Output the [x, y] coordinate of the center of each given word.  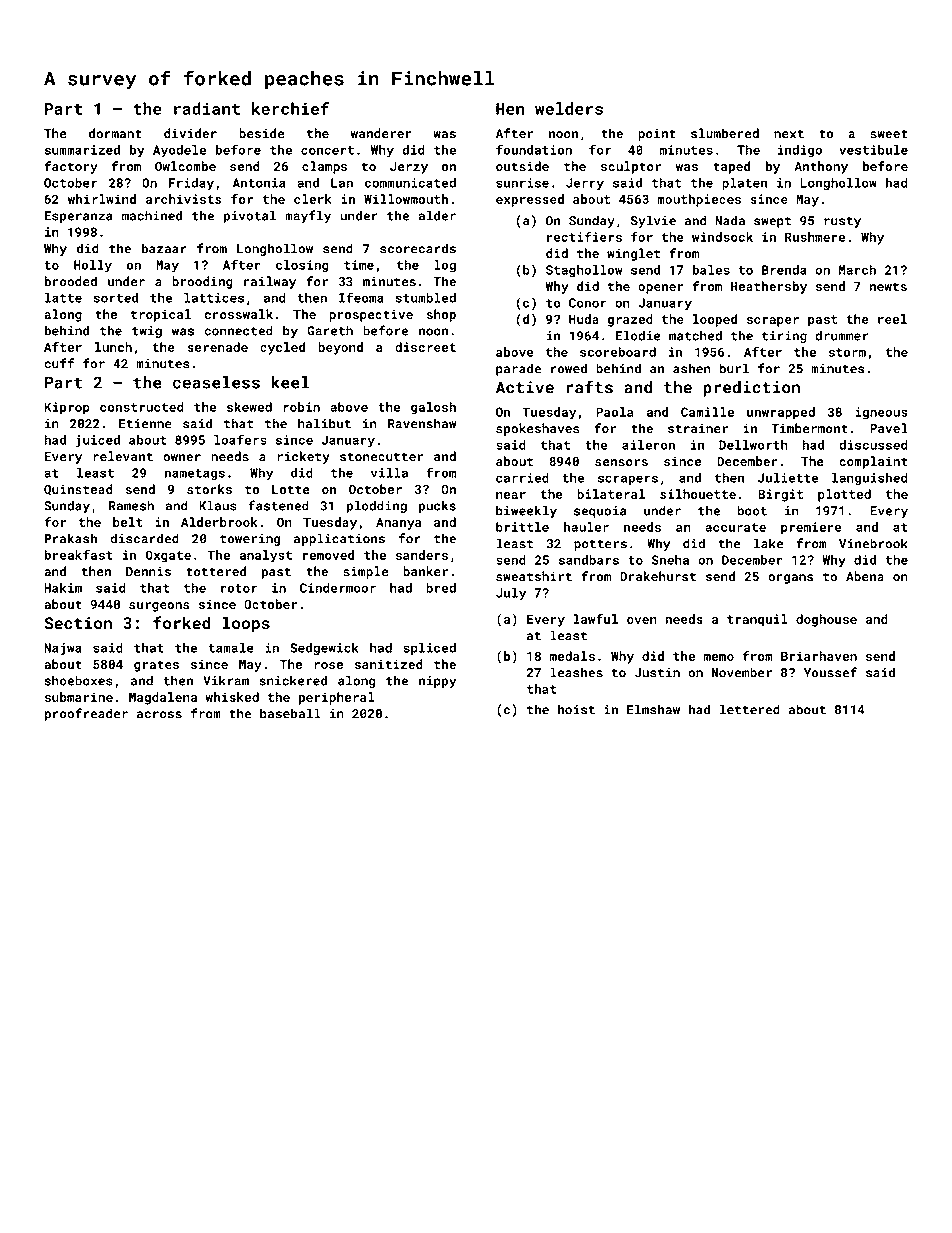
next [789, 134]
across [159, 715]
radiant [207, 108]
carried [522, 478]
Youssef [830, 672]
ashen [692, 368]
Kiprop [67, 408]
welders [569, 108]
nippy [437, 682]
